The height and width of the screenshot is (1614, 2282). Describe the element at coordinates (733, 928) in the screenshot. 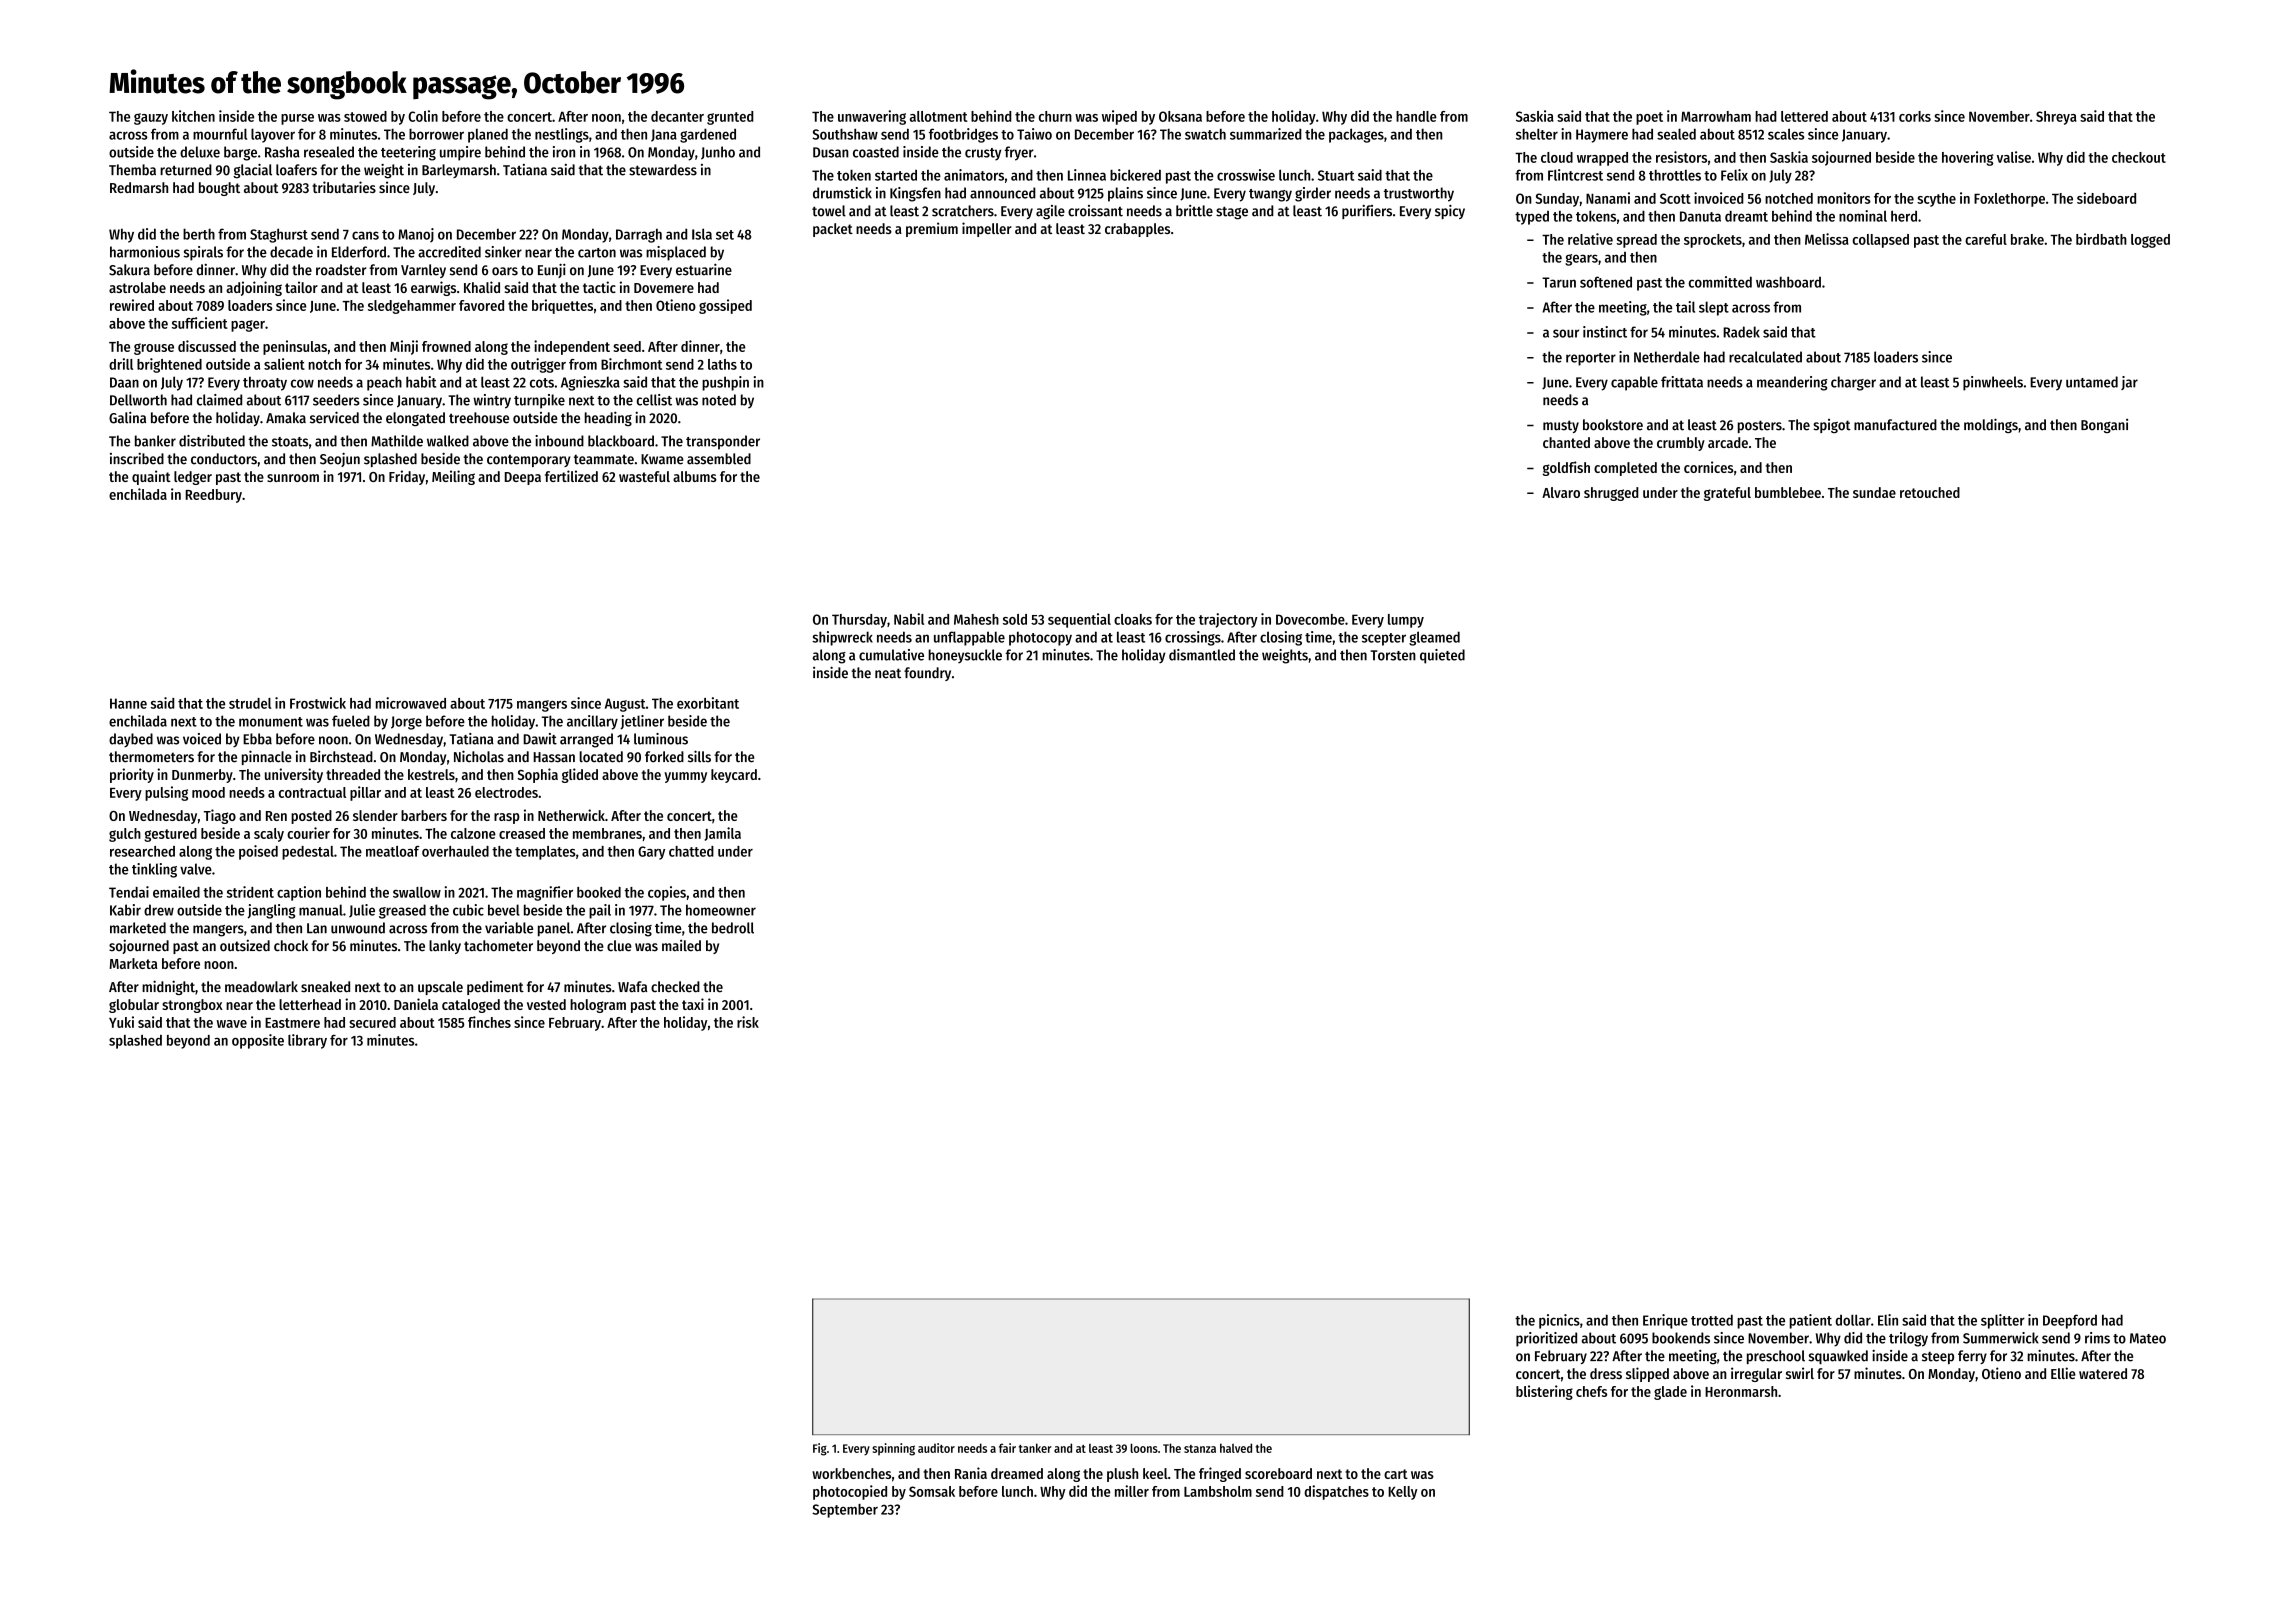

I see `bedroll` at that location.
